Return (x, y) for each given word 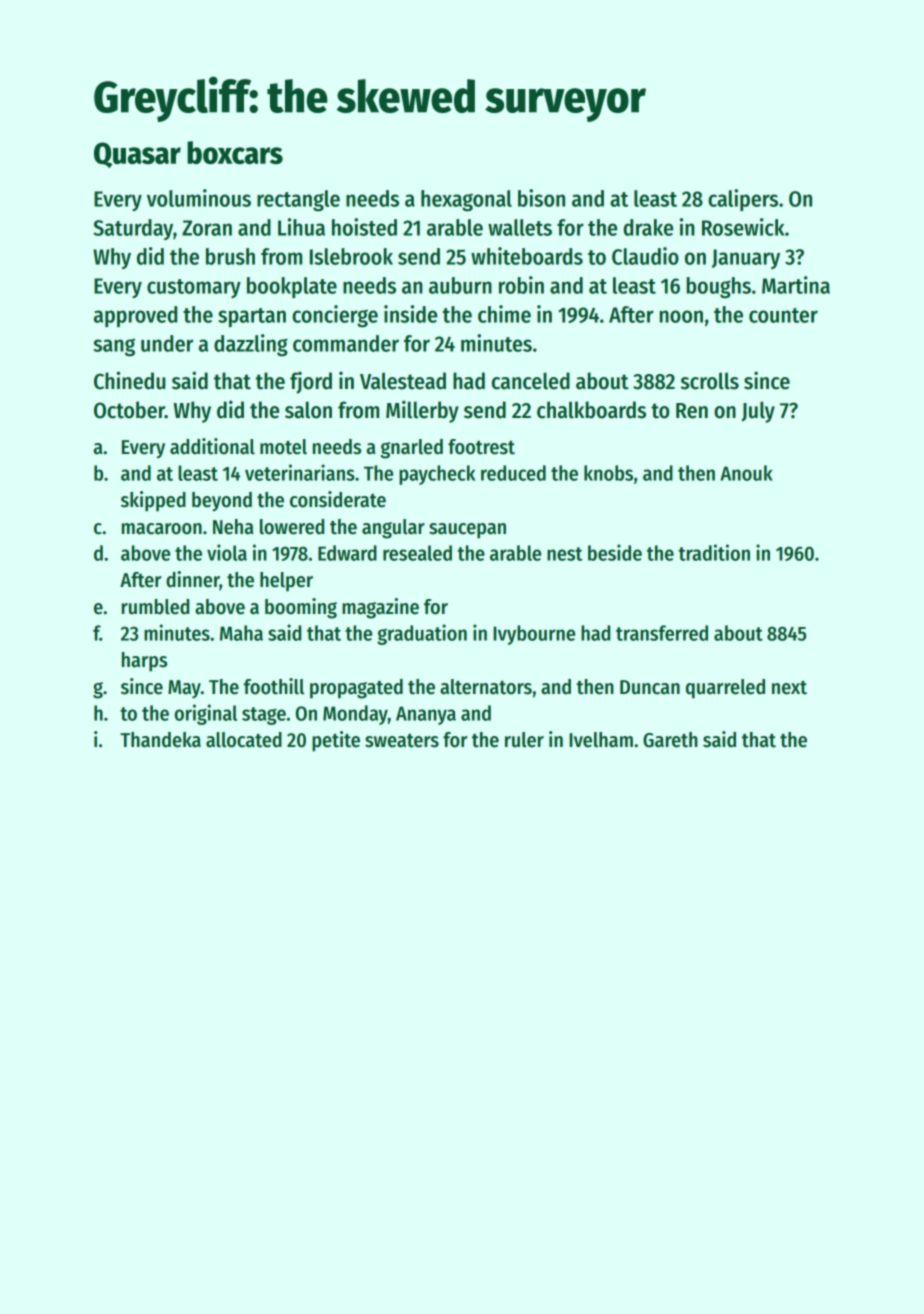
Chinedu (130, 380)
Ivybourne (534, 635)
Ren (692, 411)
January (746, 259)
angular (393, 529)
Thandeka (160, 740)
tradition (714, 552)
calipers (743, 200)
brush (230, 256)
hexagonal (466, 201)
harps (144, 662)
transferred (662, 633)
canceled (531, 381)
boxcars (235, 152)
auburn (460, 285)
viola (227, 552)
